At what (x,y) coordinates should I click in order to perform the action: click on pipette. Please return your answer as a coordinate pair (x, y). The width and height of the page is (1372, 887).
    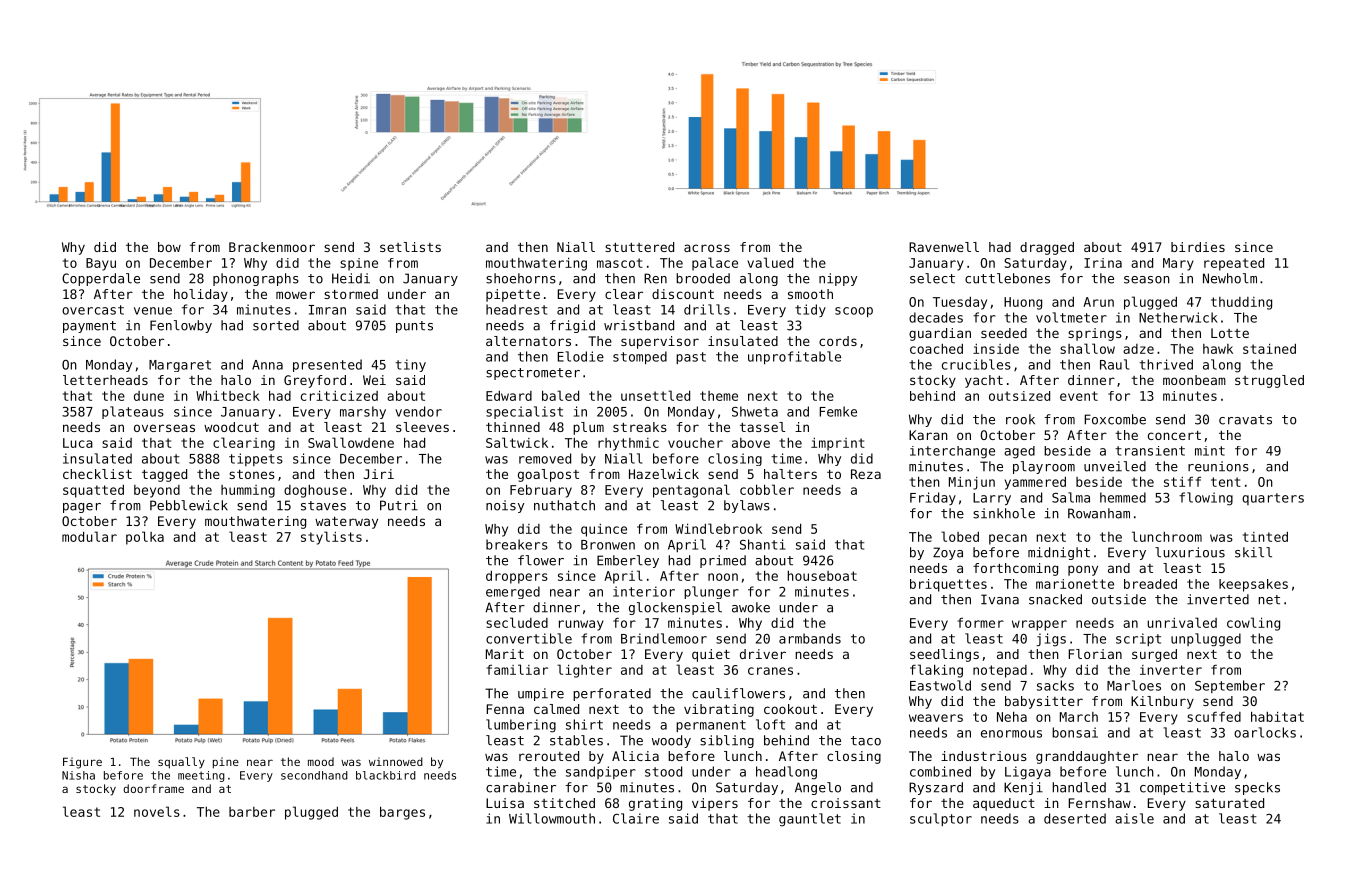
    Looking at the image, I should click on (513, 295).
